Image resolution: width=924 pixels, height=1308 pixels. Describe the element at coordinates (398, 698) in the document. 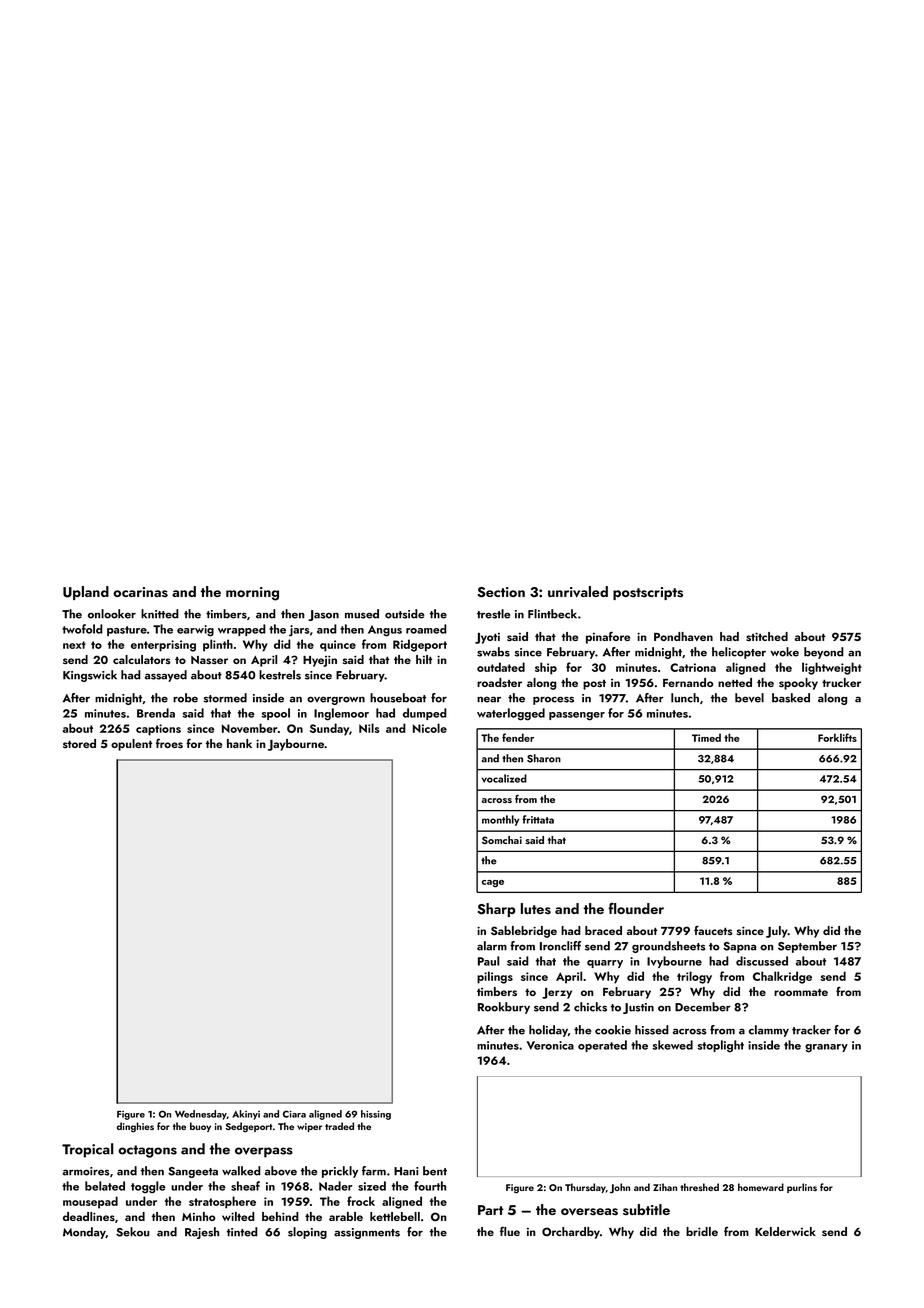

I see `houseboat` at that location.
